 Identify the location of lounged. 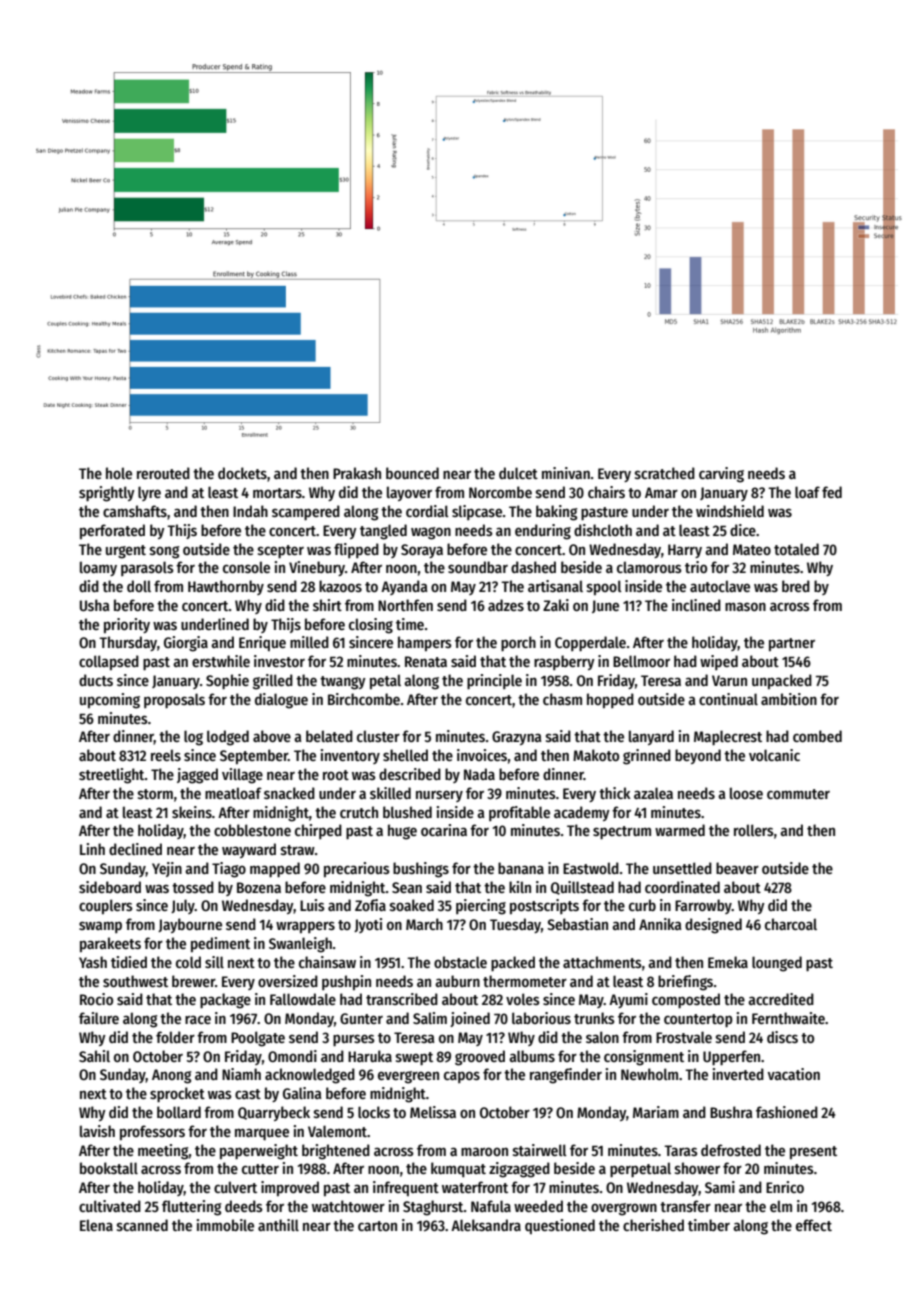
(777, 964).
